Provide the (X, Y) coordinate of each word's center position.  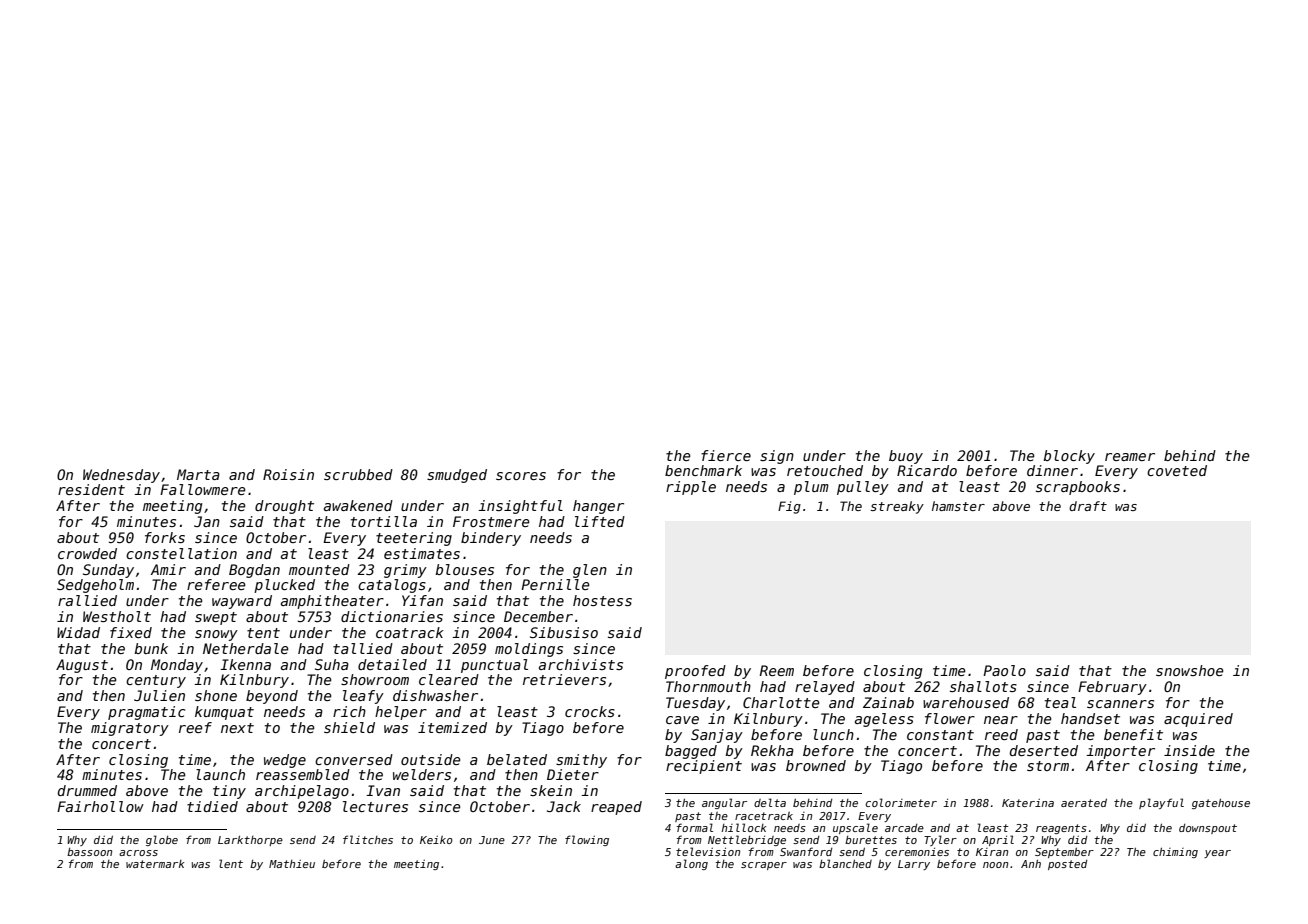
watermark (155, 864)
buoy (906, 457)
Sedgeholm (95, 586)
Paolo (1004, 670)
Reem (776, 670)
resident (91, 489)
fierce (726, 455)
